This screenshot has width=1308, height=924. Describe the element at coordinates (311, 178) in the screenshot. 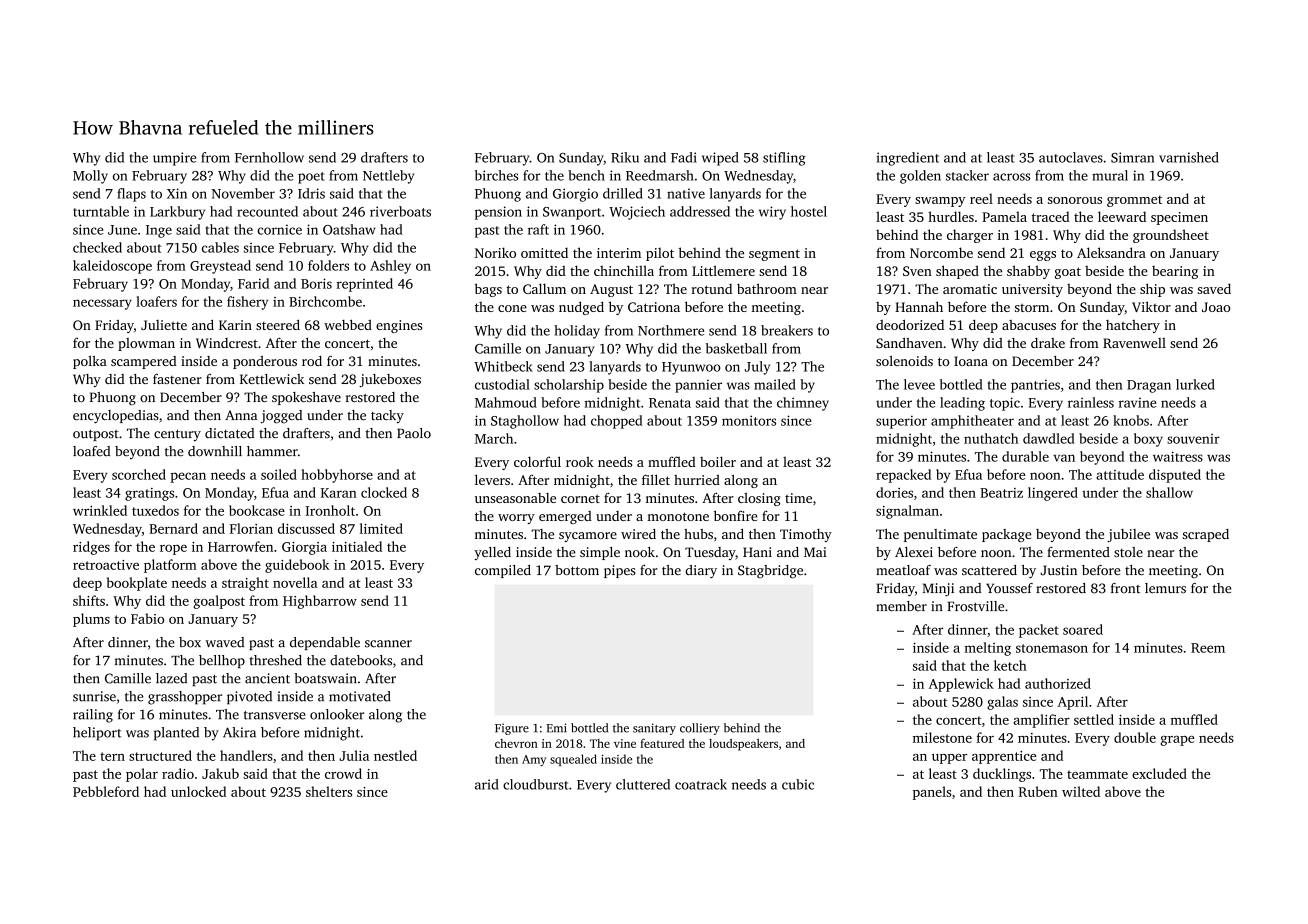

I see `poet` at that location.
